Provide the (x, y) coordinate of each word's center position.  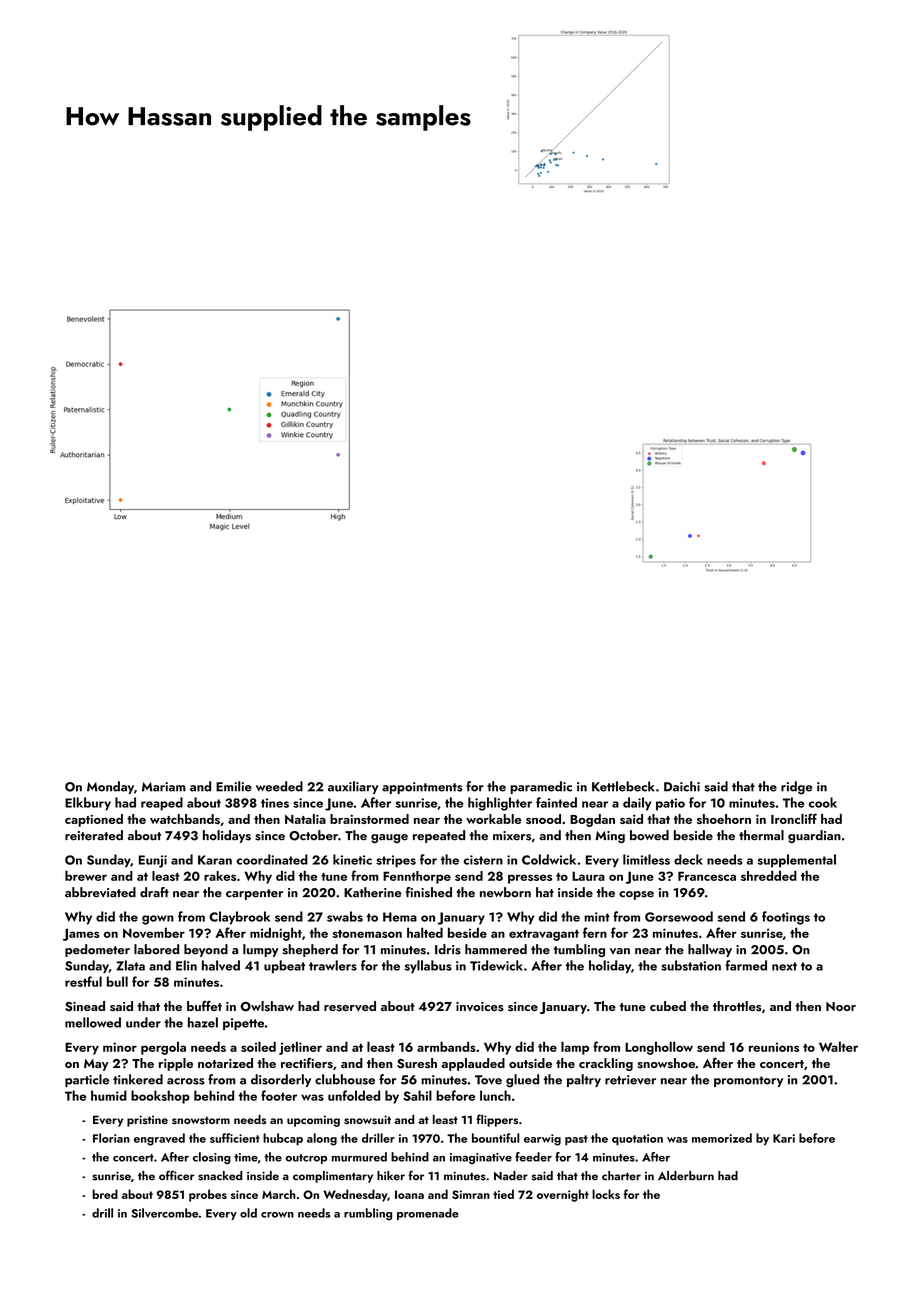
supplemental (796, 861)
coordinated (272, 859)
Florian (111, 1138)
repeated (439, 836)
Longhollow (659, 1048)
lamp (575, 1048)
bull (117, 981)
